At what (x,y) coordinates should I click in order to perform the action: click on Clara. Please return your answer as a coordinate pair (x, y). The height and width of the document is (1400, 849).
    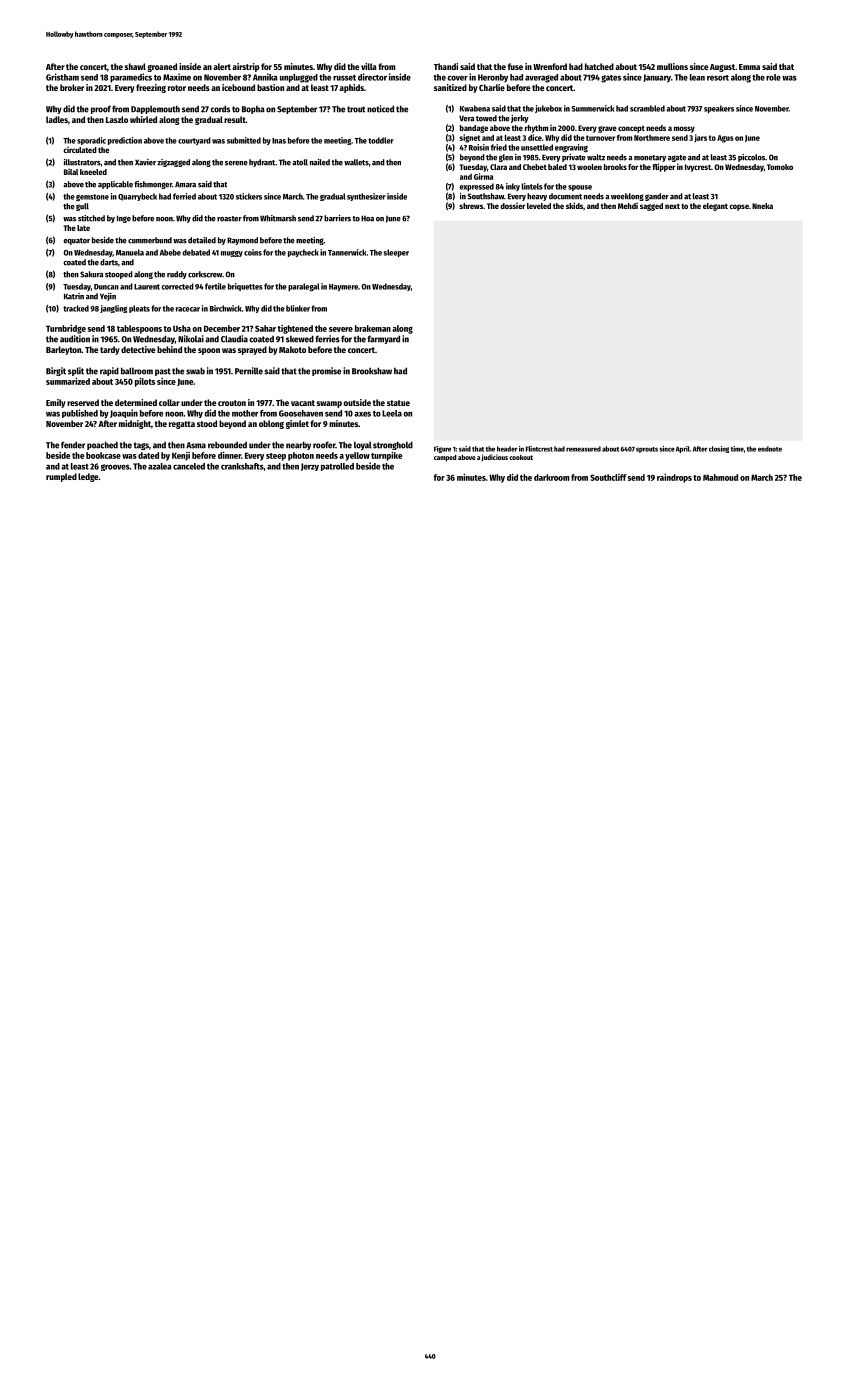
    Looking at the image, I should click on (498, 167).
